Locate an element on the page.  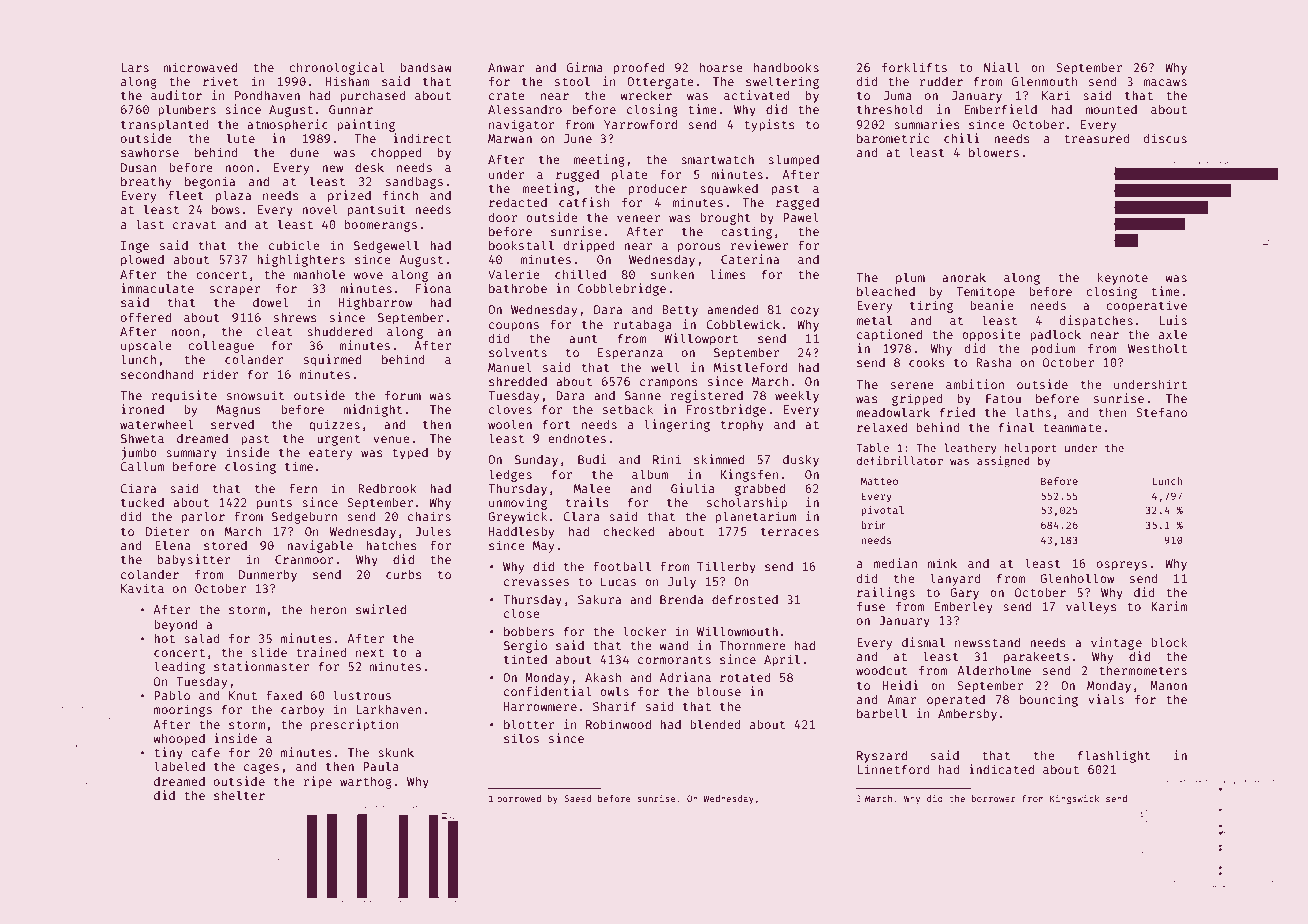
heliport is located at coordinates (1030, 448).
